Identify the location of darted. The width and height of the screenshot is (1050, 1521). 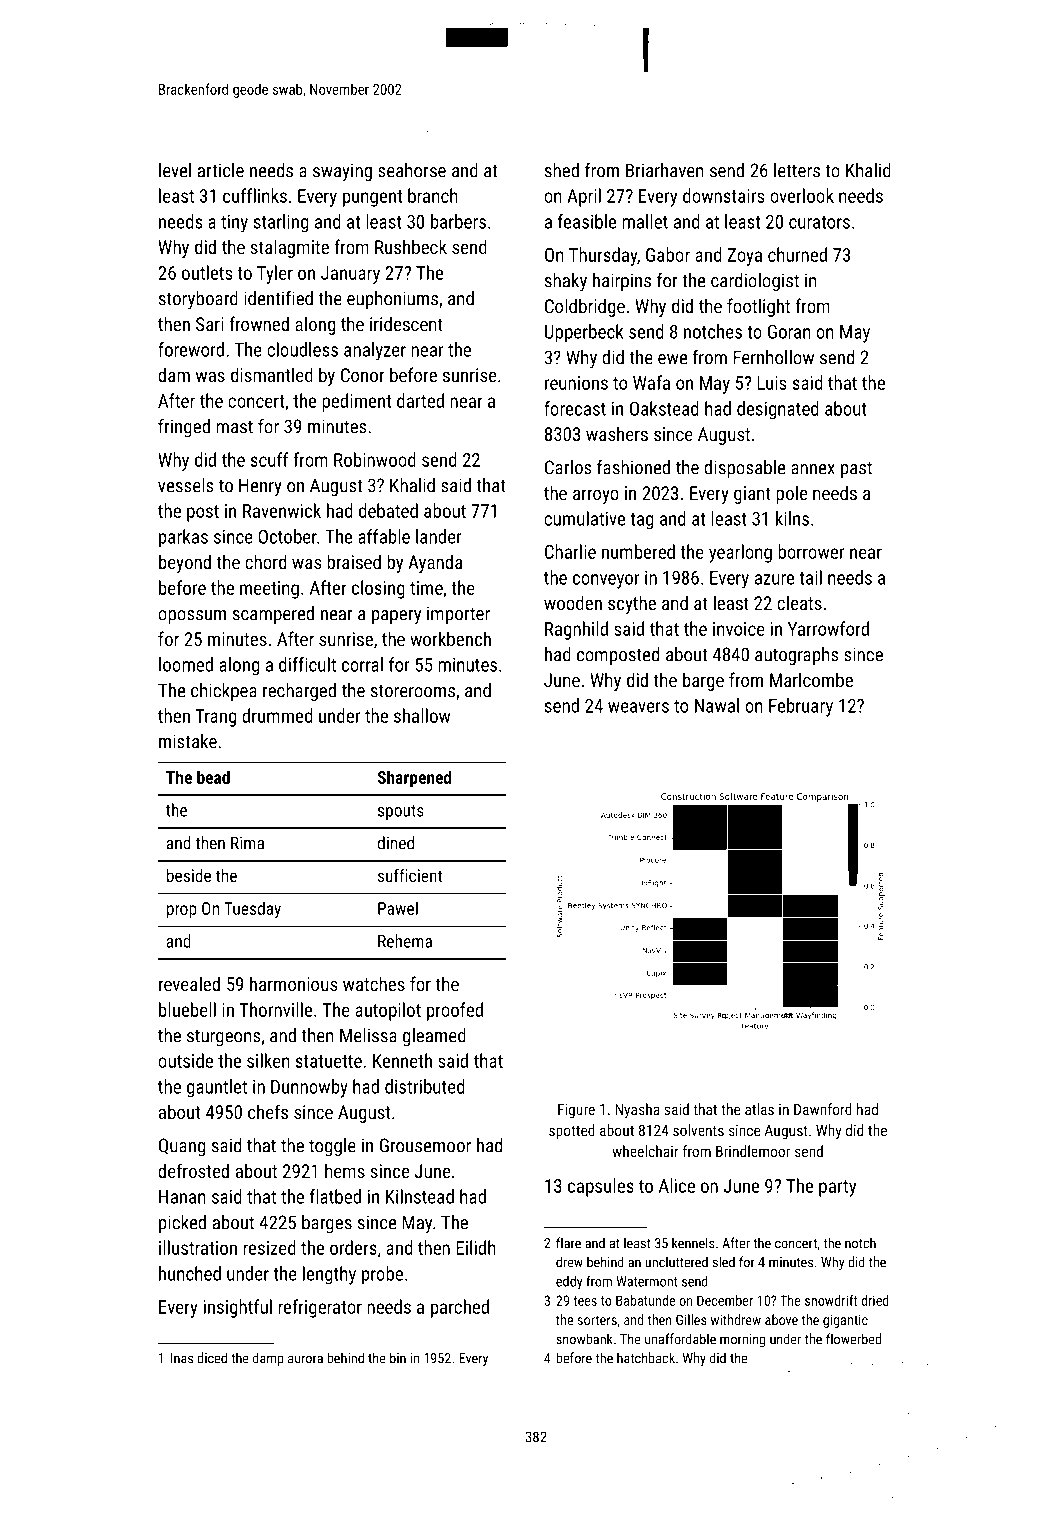
(420, 400).
